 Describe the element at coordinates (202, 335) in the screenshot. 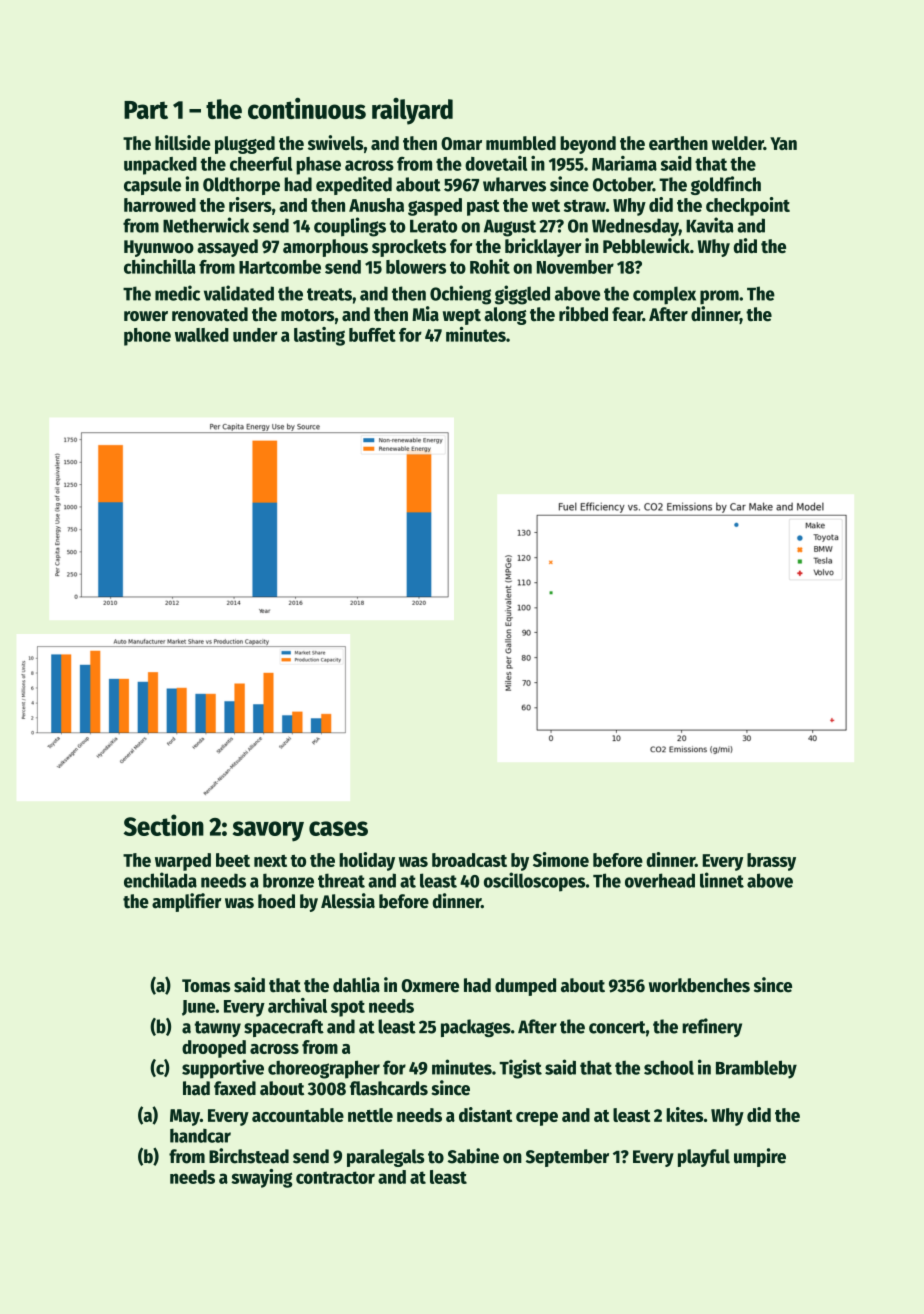

I see `walked` at that location.
